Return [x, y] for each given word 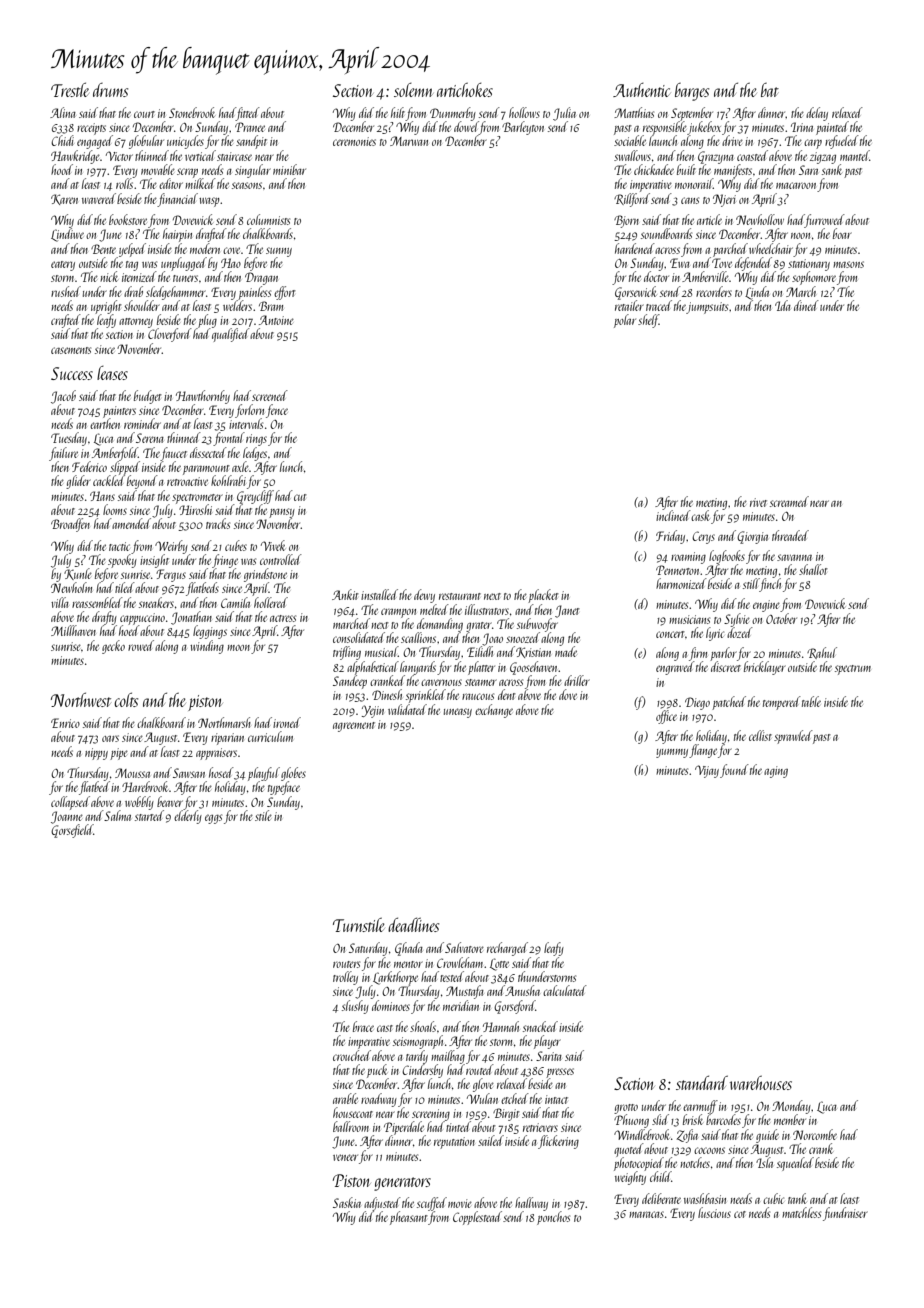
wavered [99, 198]
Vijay [707, 771]
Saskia [347, 1202]
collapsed [70, 803]
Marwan [409, 141]
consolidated [359, 637]
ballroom [351, 1126]
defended [753, 264]
